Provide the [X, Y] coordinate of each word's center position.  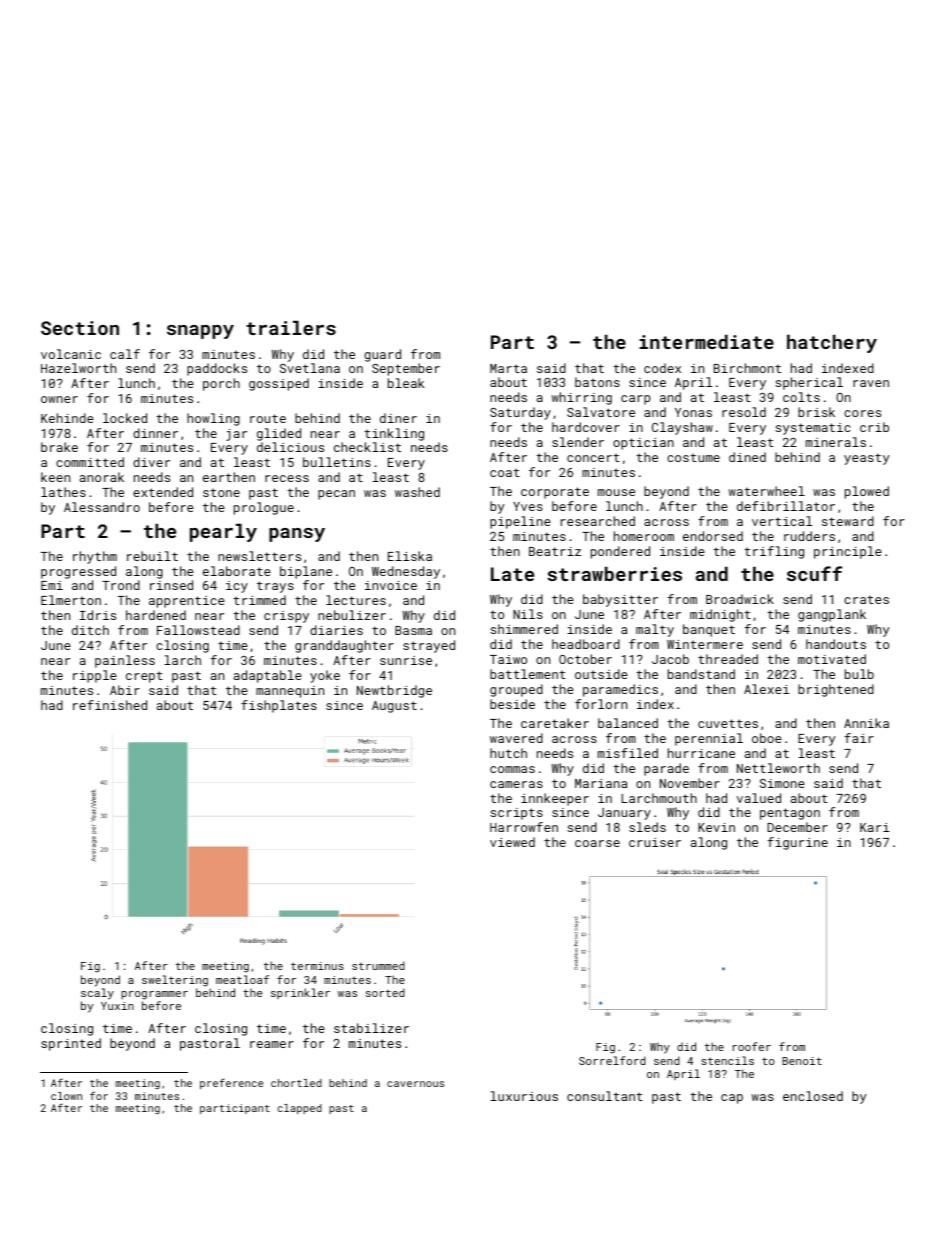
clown [66, 1096]
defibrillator [786, 506]
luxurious [524, 1096]
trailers [291, 328]
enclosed [813, 1096]
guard [382, 355]
